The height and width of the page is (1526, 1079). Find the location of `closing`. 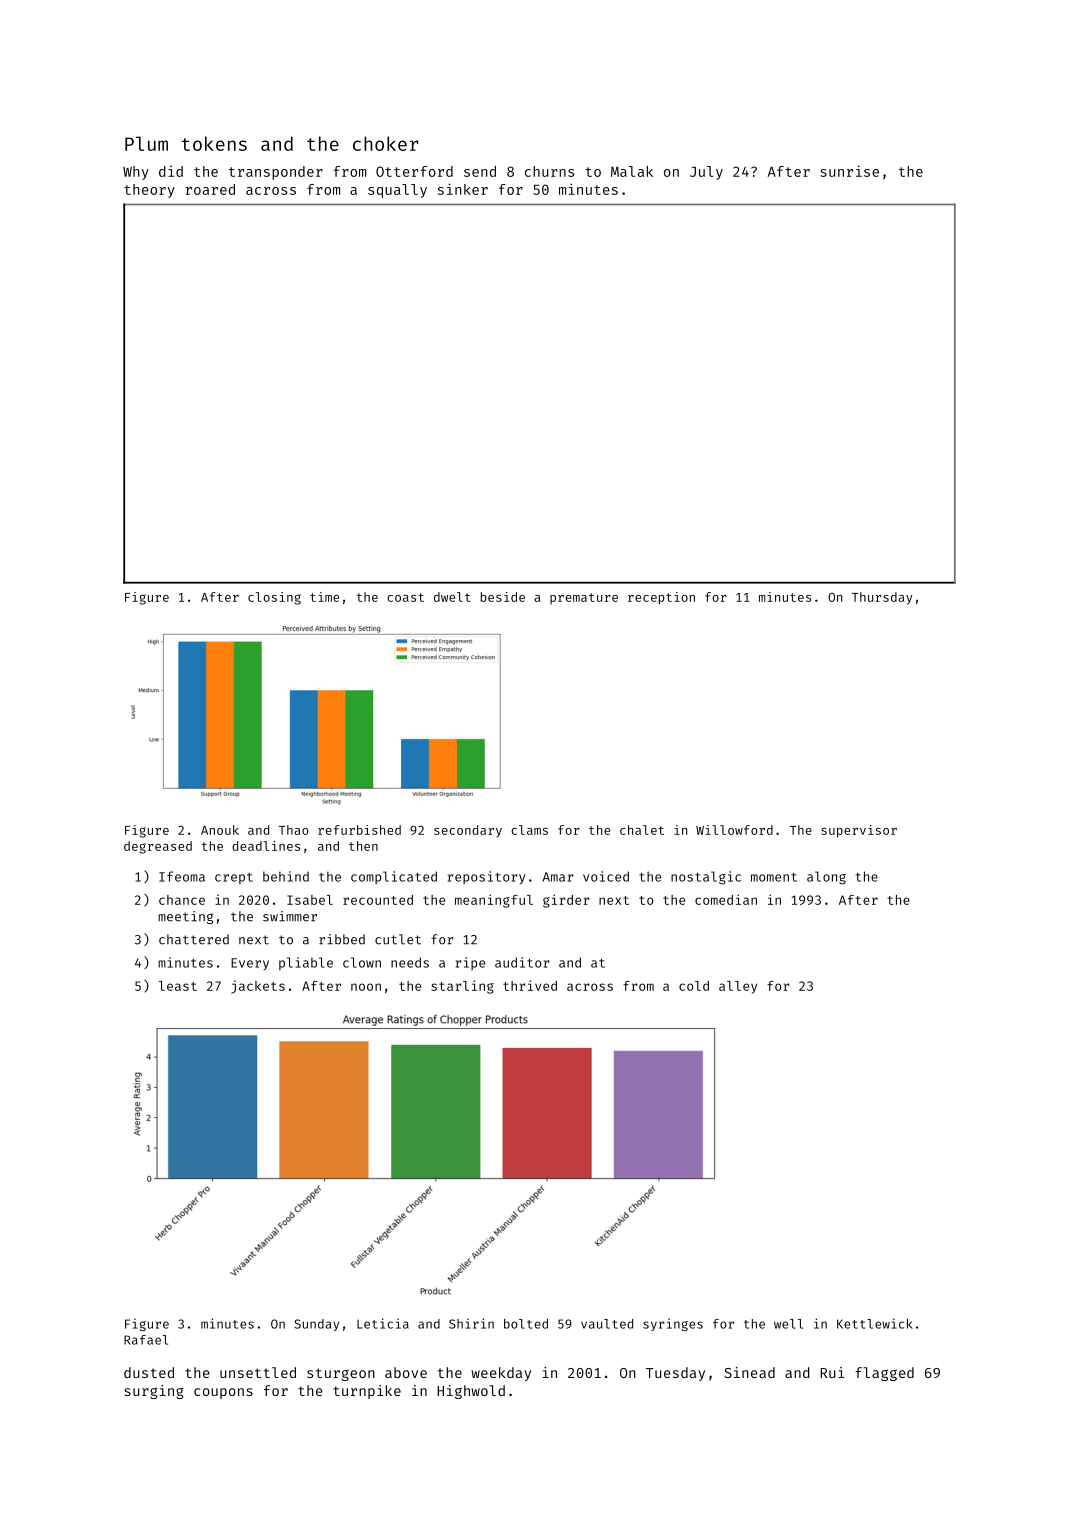

closing is located at coordinates (274, 598).
